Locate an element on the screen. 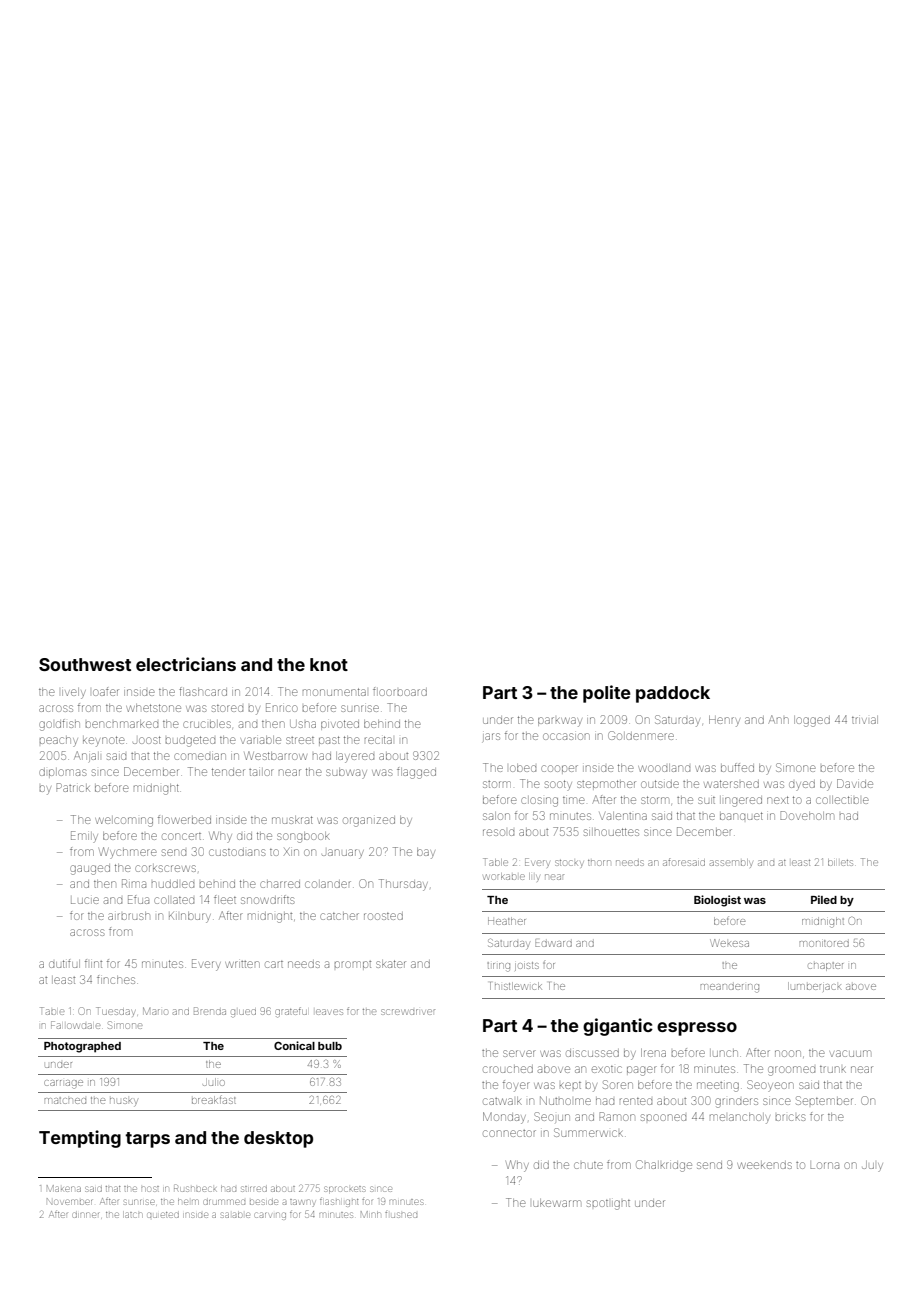  gigantic is located at coordinates (618, 1027).
